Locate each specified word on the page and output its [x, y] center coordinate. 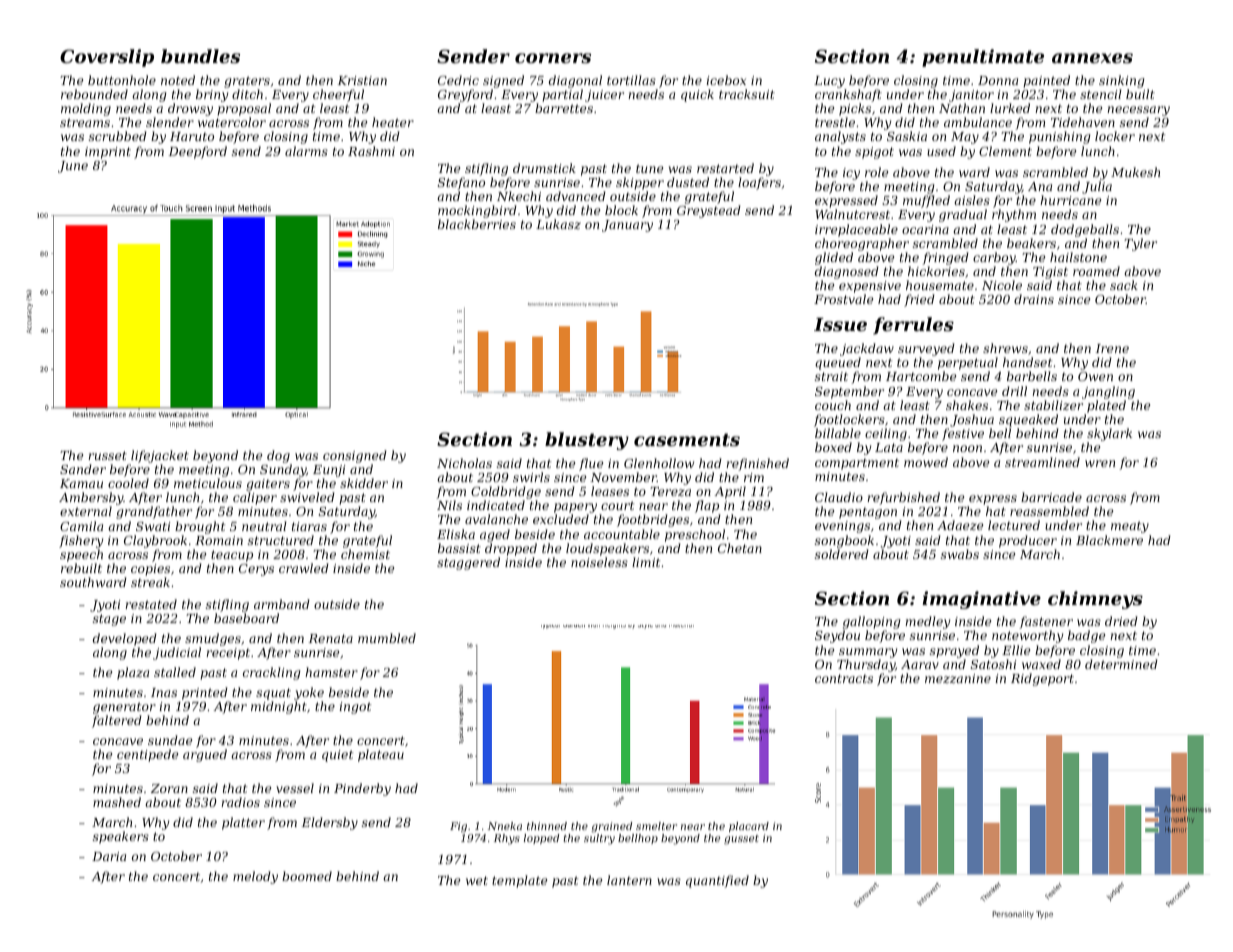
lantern [629, 880]
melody [255, 877]
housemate [940, 285]
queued [838, 363]
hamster [331, 672]
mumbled [387, 638]
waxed [1041, 664]
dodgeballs [1085, 230]
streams [85, 122]
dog [278, 456]
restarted [725, 168]
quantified [717, 881]
